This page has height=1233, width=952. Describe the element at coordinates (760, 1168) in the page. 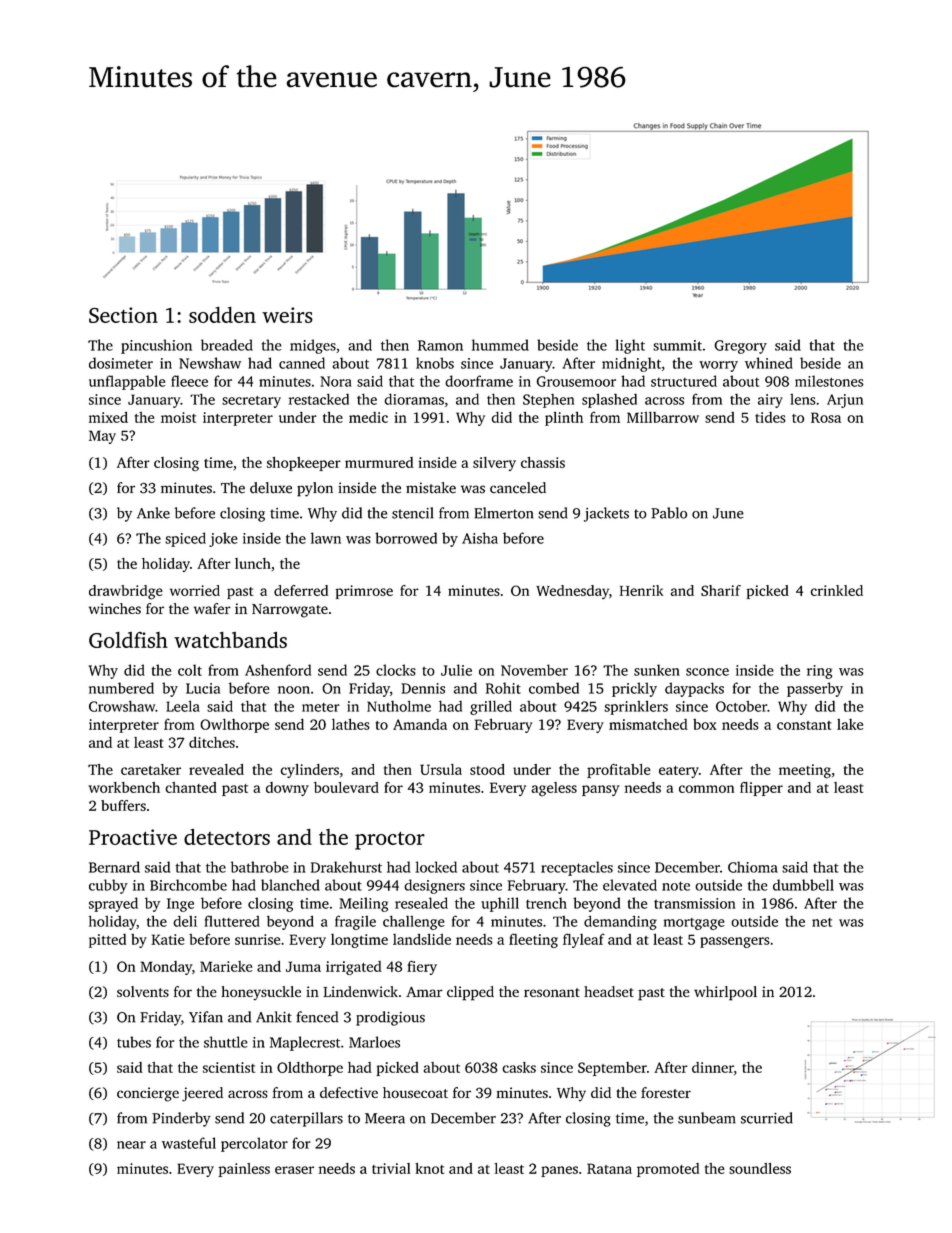

I see `soundless` at that location.
